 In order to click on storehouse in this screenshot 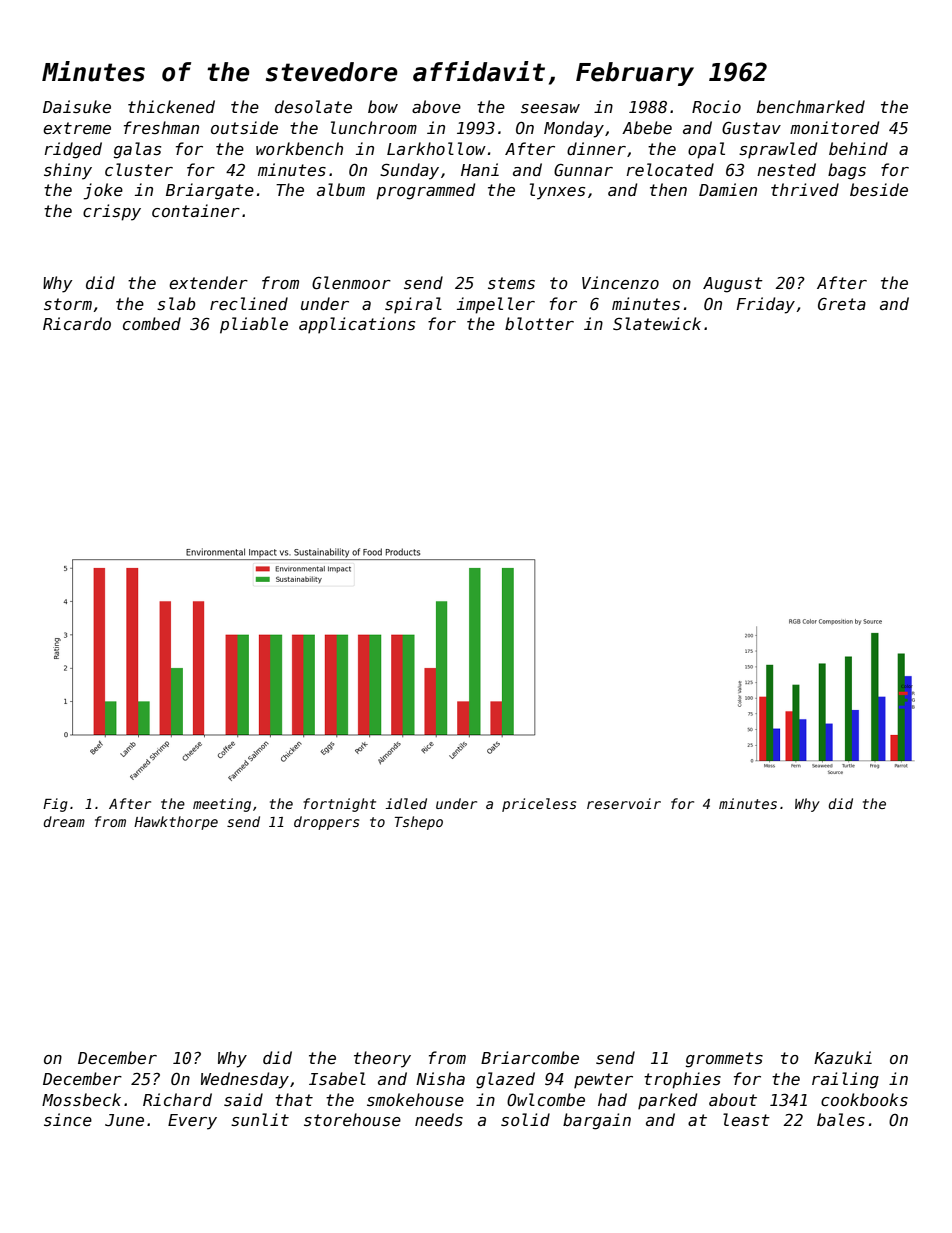, I will do `click(352, 1120)`.
